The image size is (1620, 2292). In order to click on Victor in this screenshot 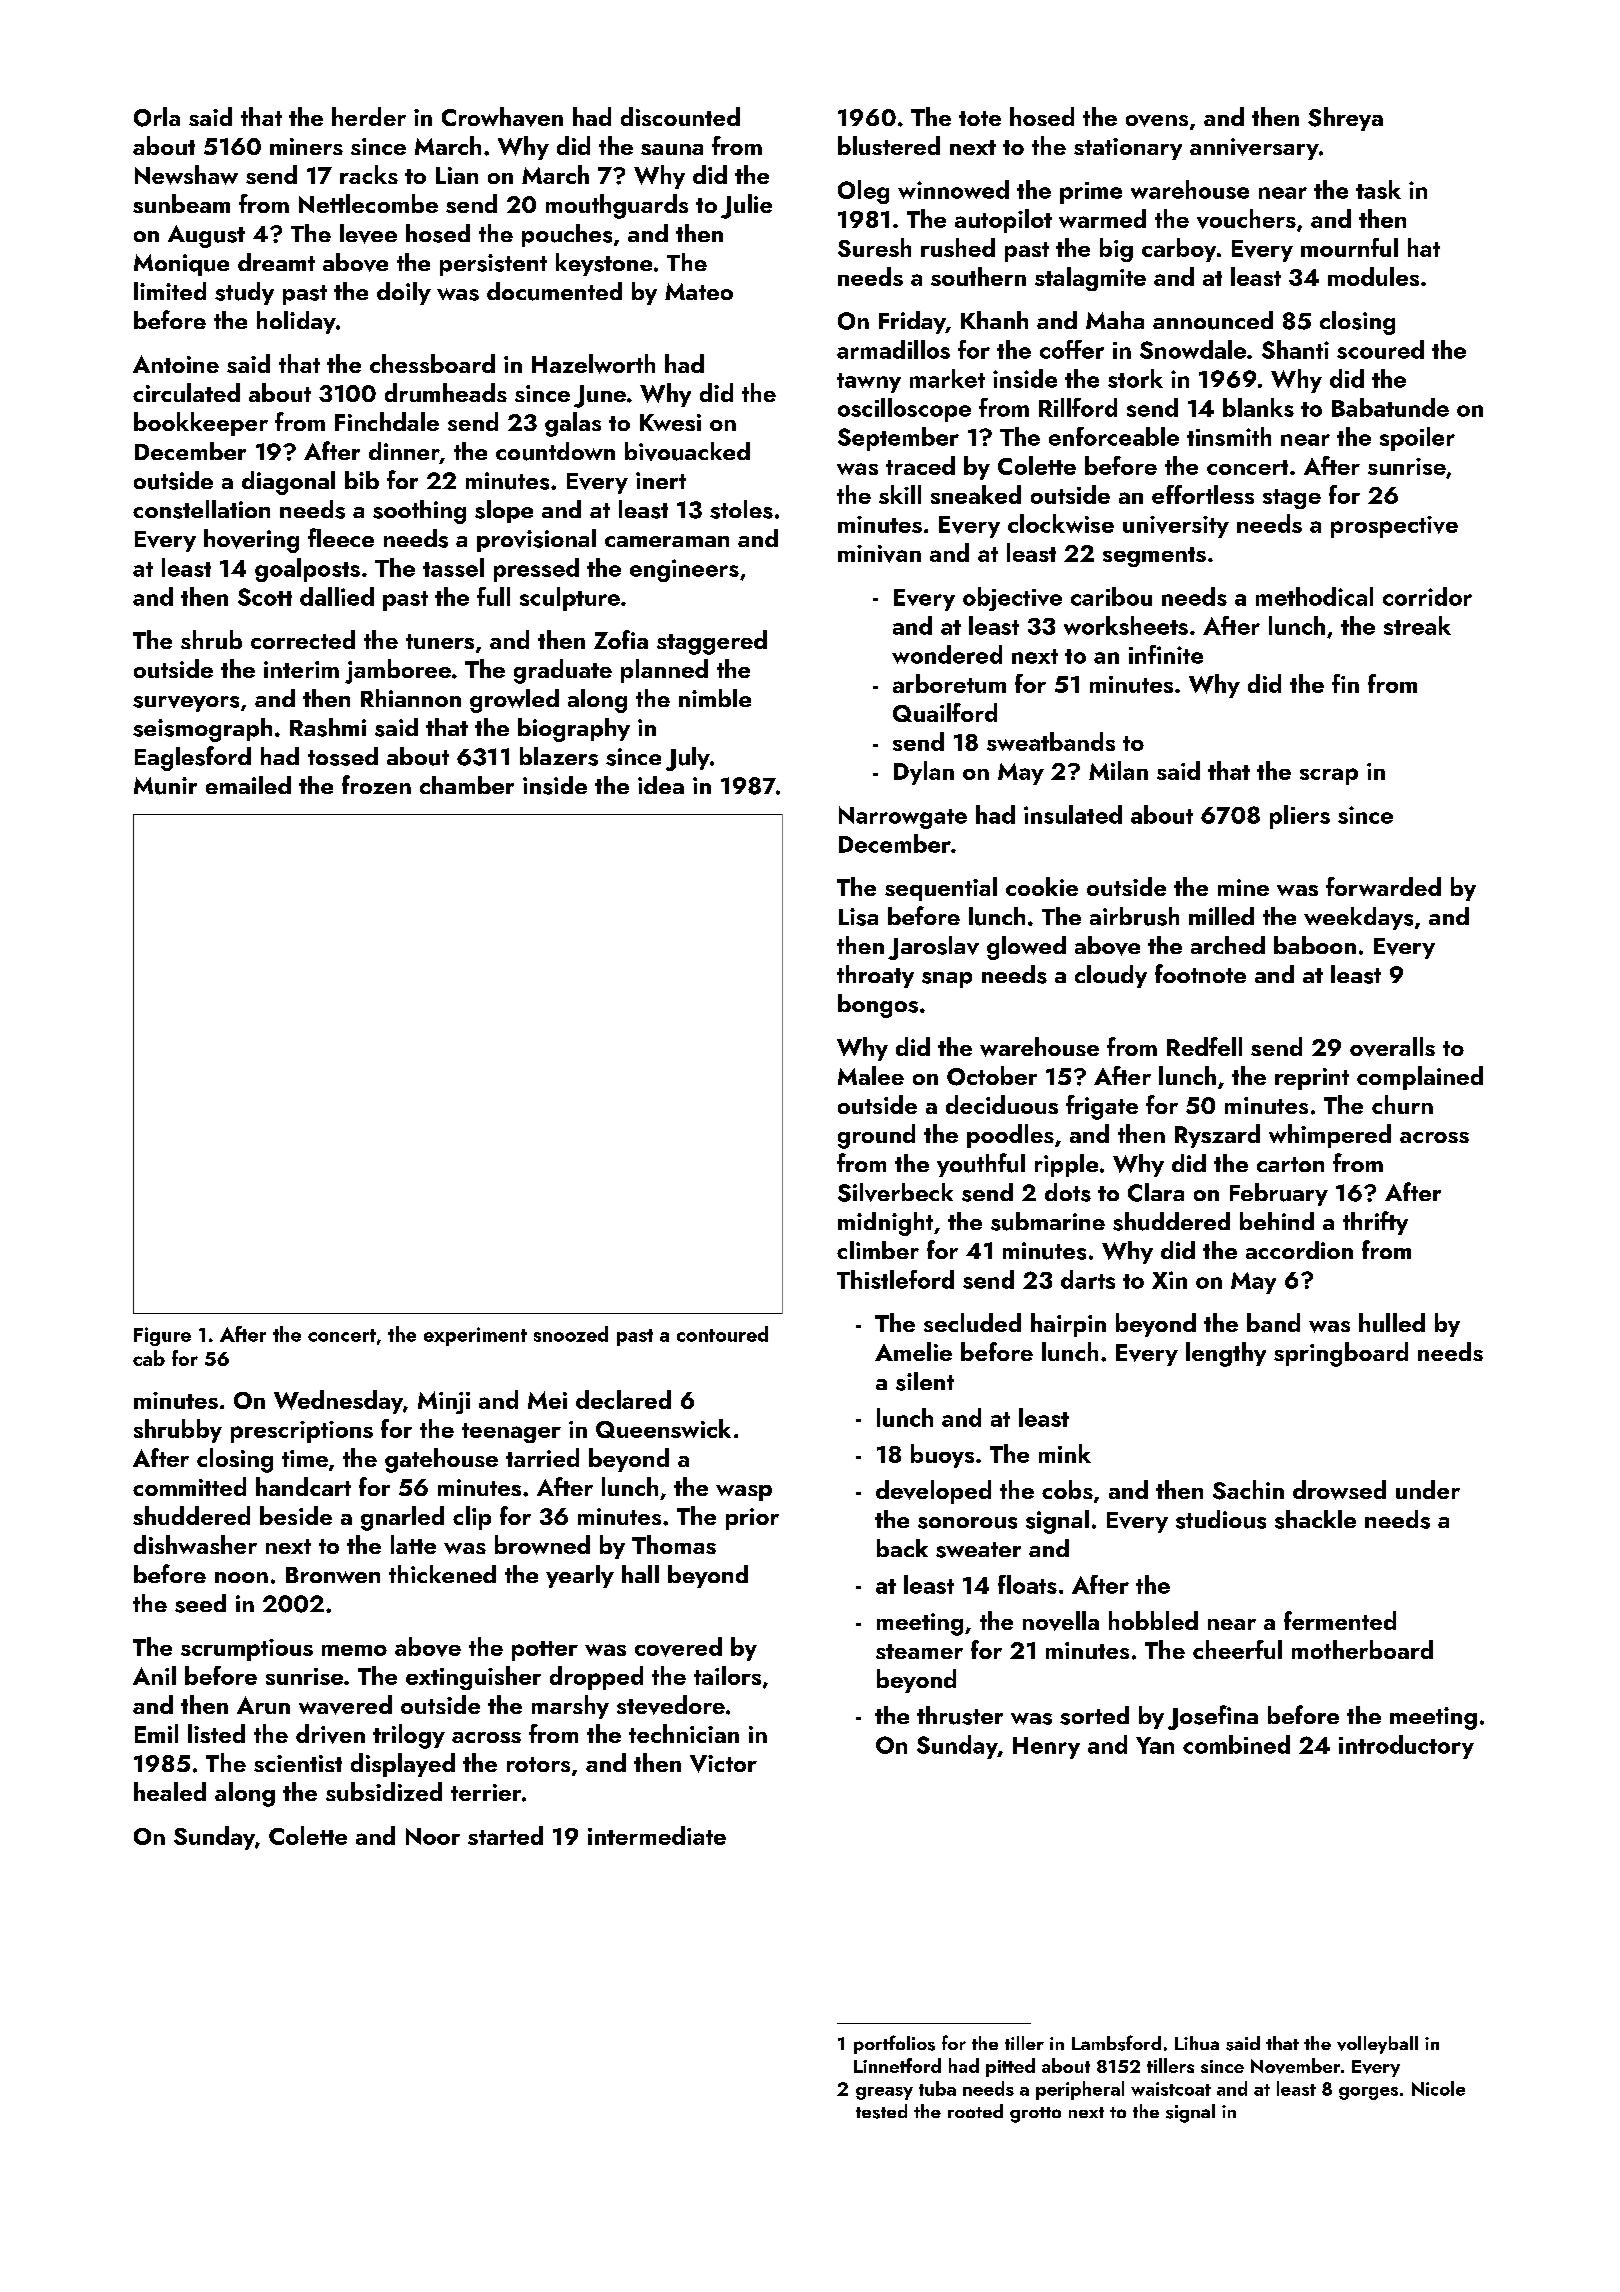, I will do `click(723, 1764)`.
